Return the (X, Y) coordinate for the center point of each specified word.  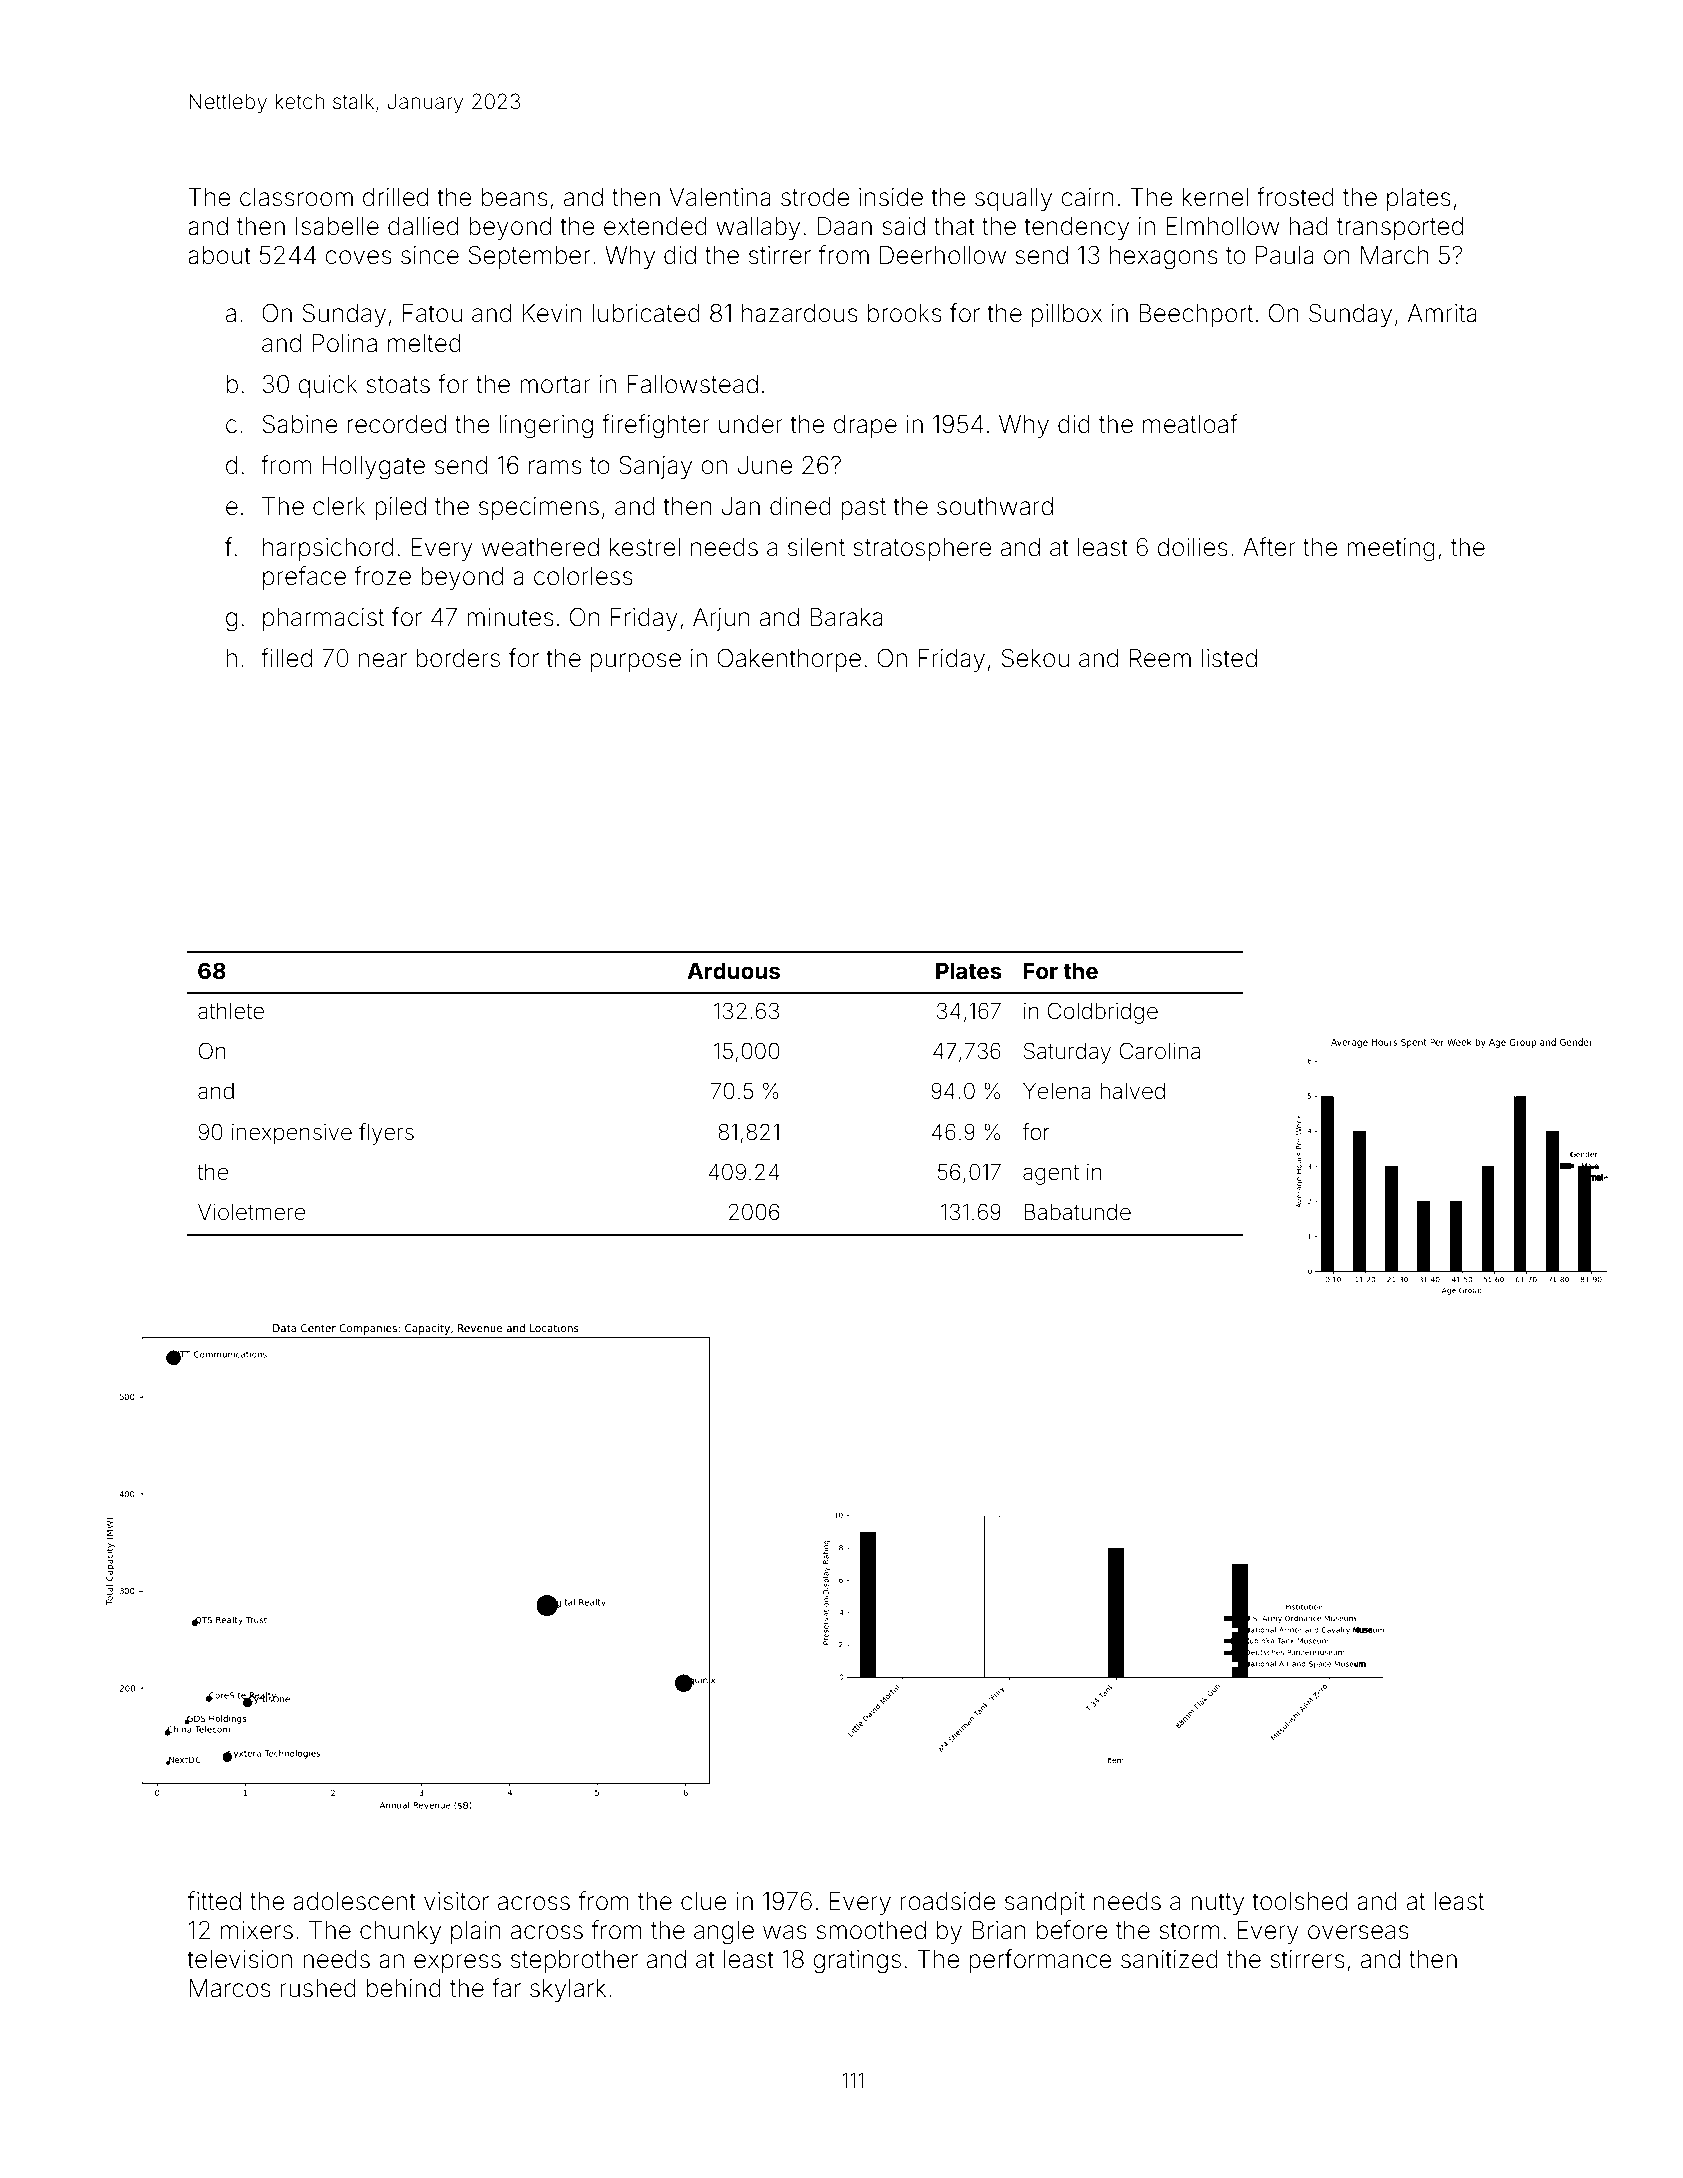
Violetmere (252, 1212)
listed (1229, 658)
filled (286, 658)
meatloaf (1190, 424)
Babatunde (1077, 1212)
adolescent (354, 1901)
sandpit (1045, 1903)
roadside (948, 1901)
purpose (636, 662)
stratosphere (922, 549)
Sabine (300, 424)
